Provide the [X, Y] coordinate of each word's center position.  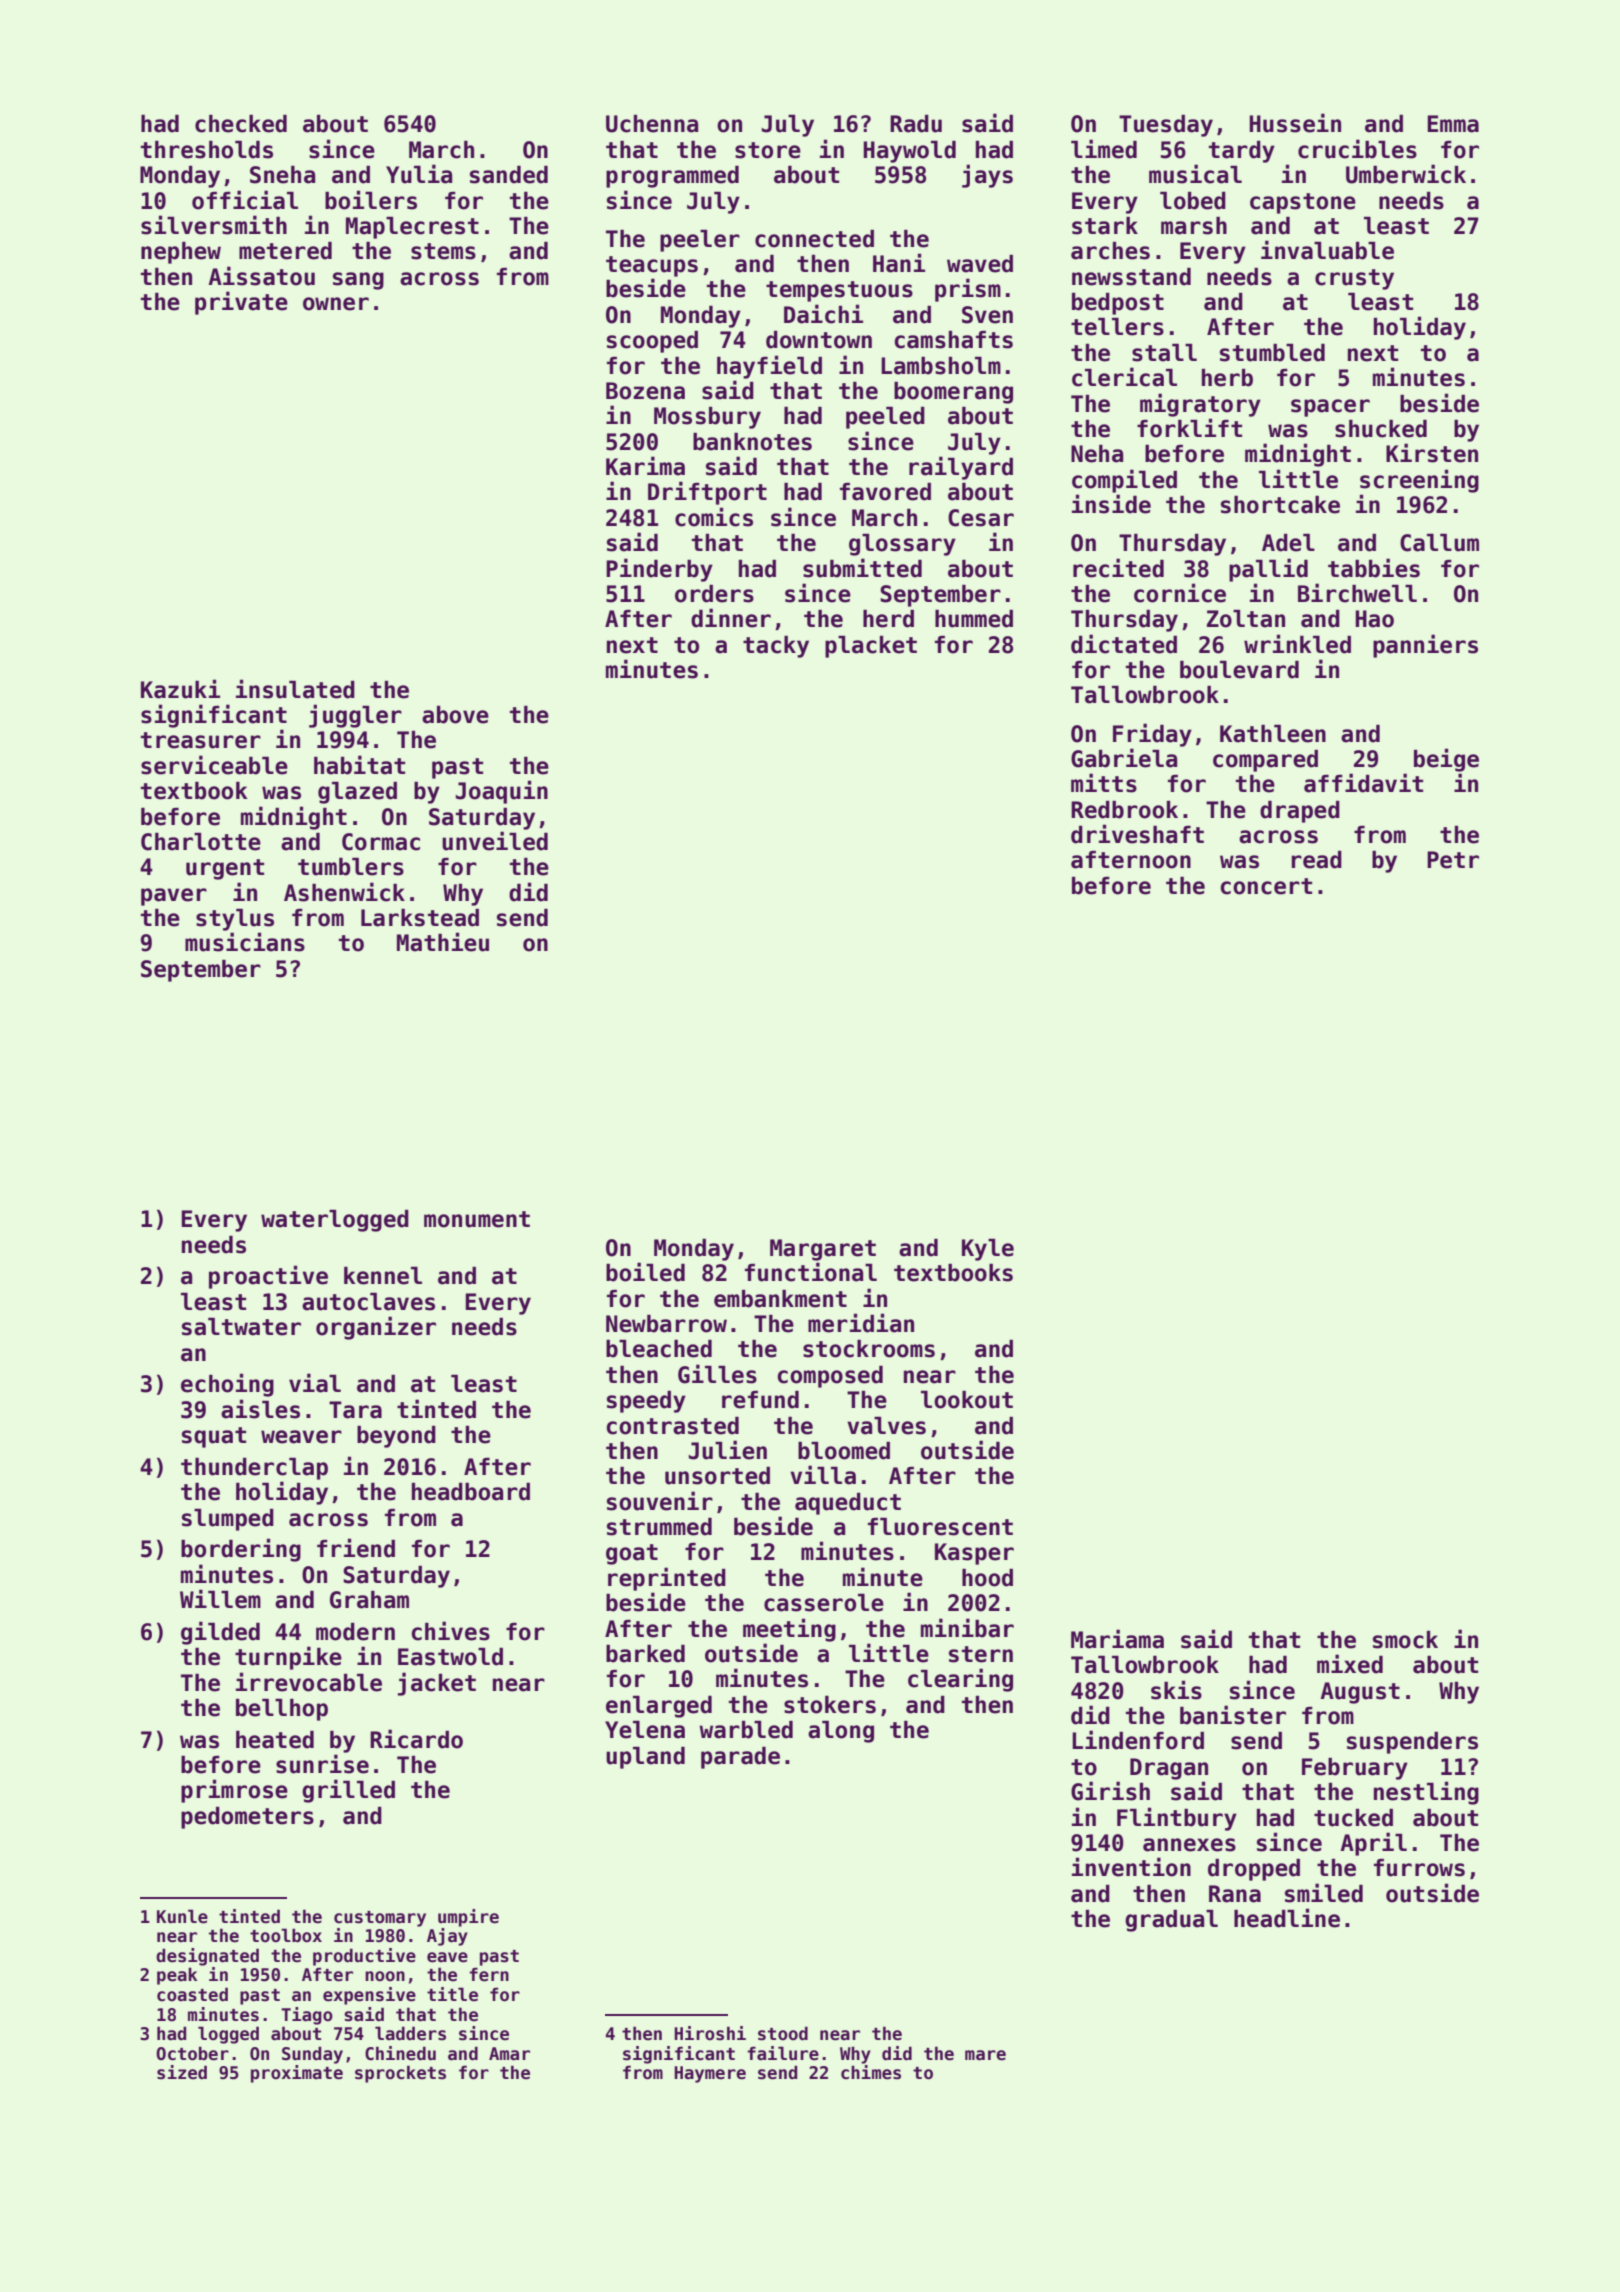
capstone [1303, 203]
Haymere [710, 2074]
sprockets [400, 2074]
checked [241, 124]
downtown [819, 340]
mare [985, 2055]
